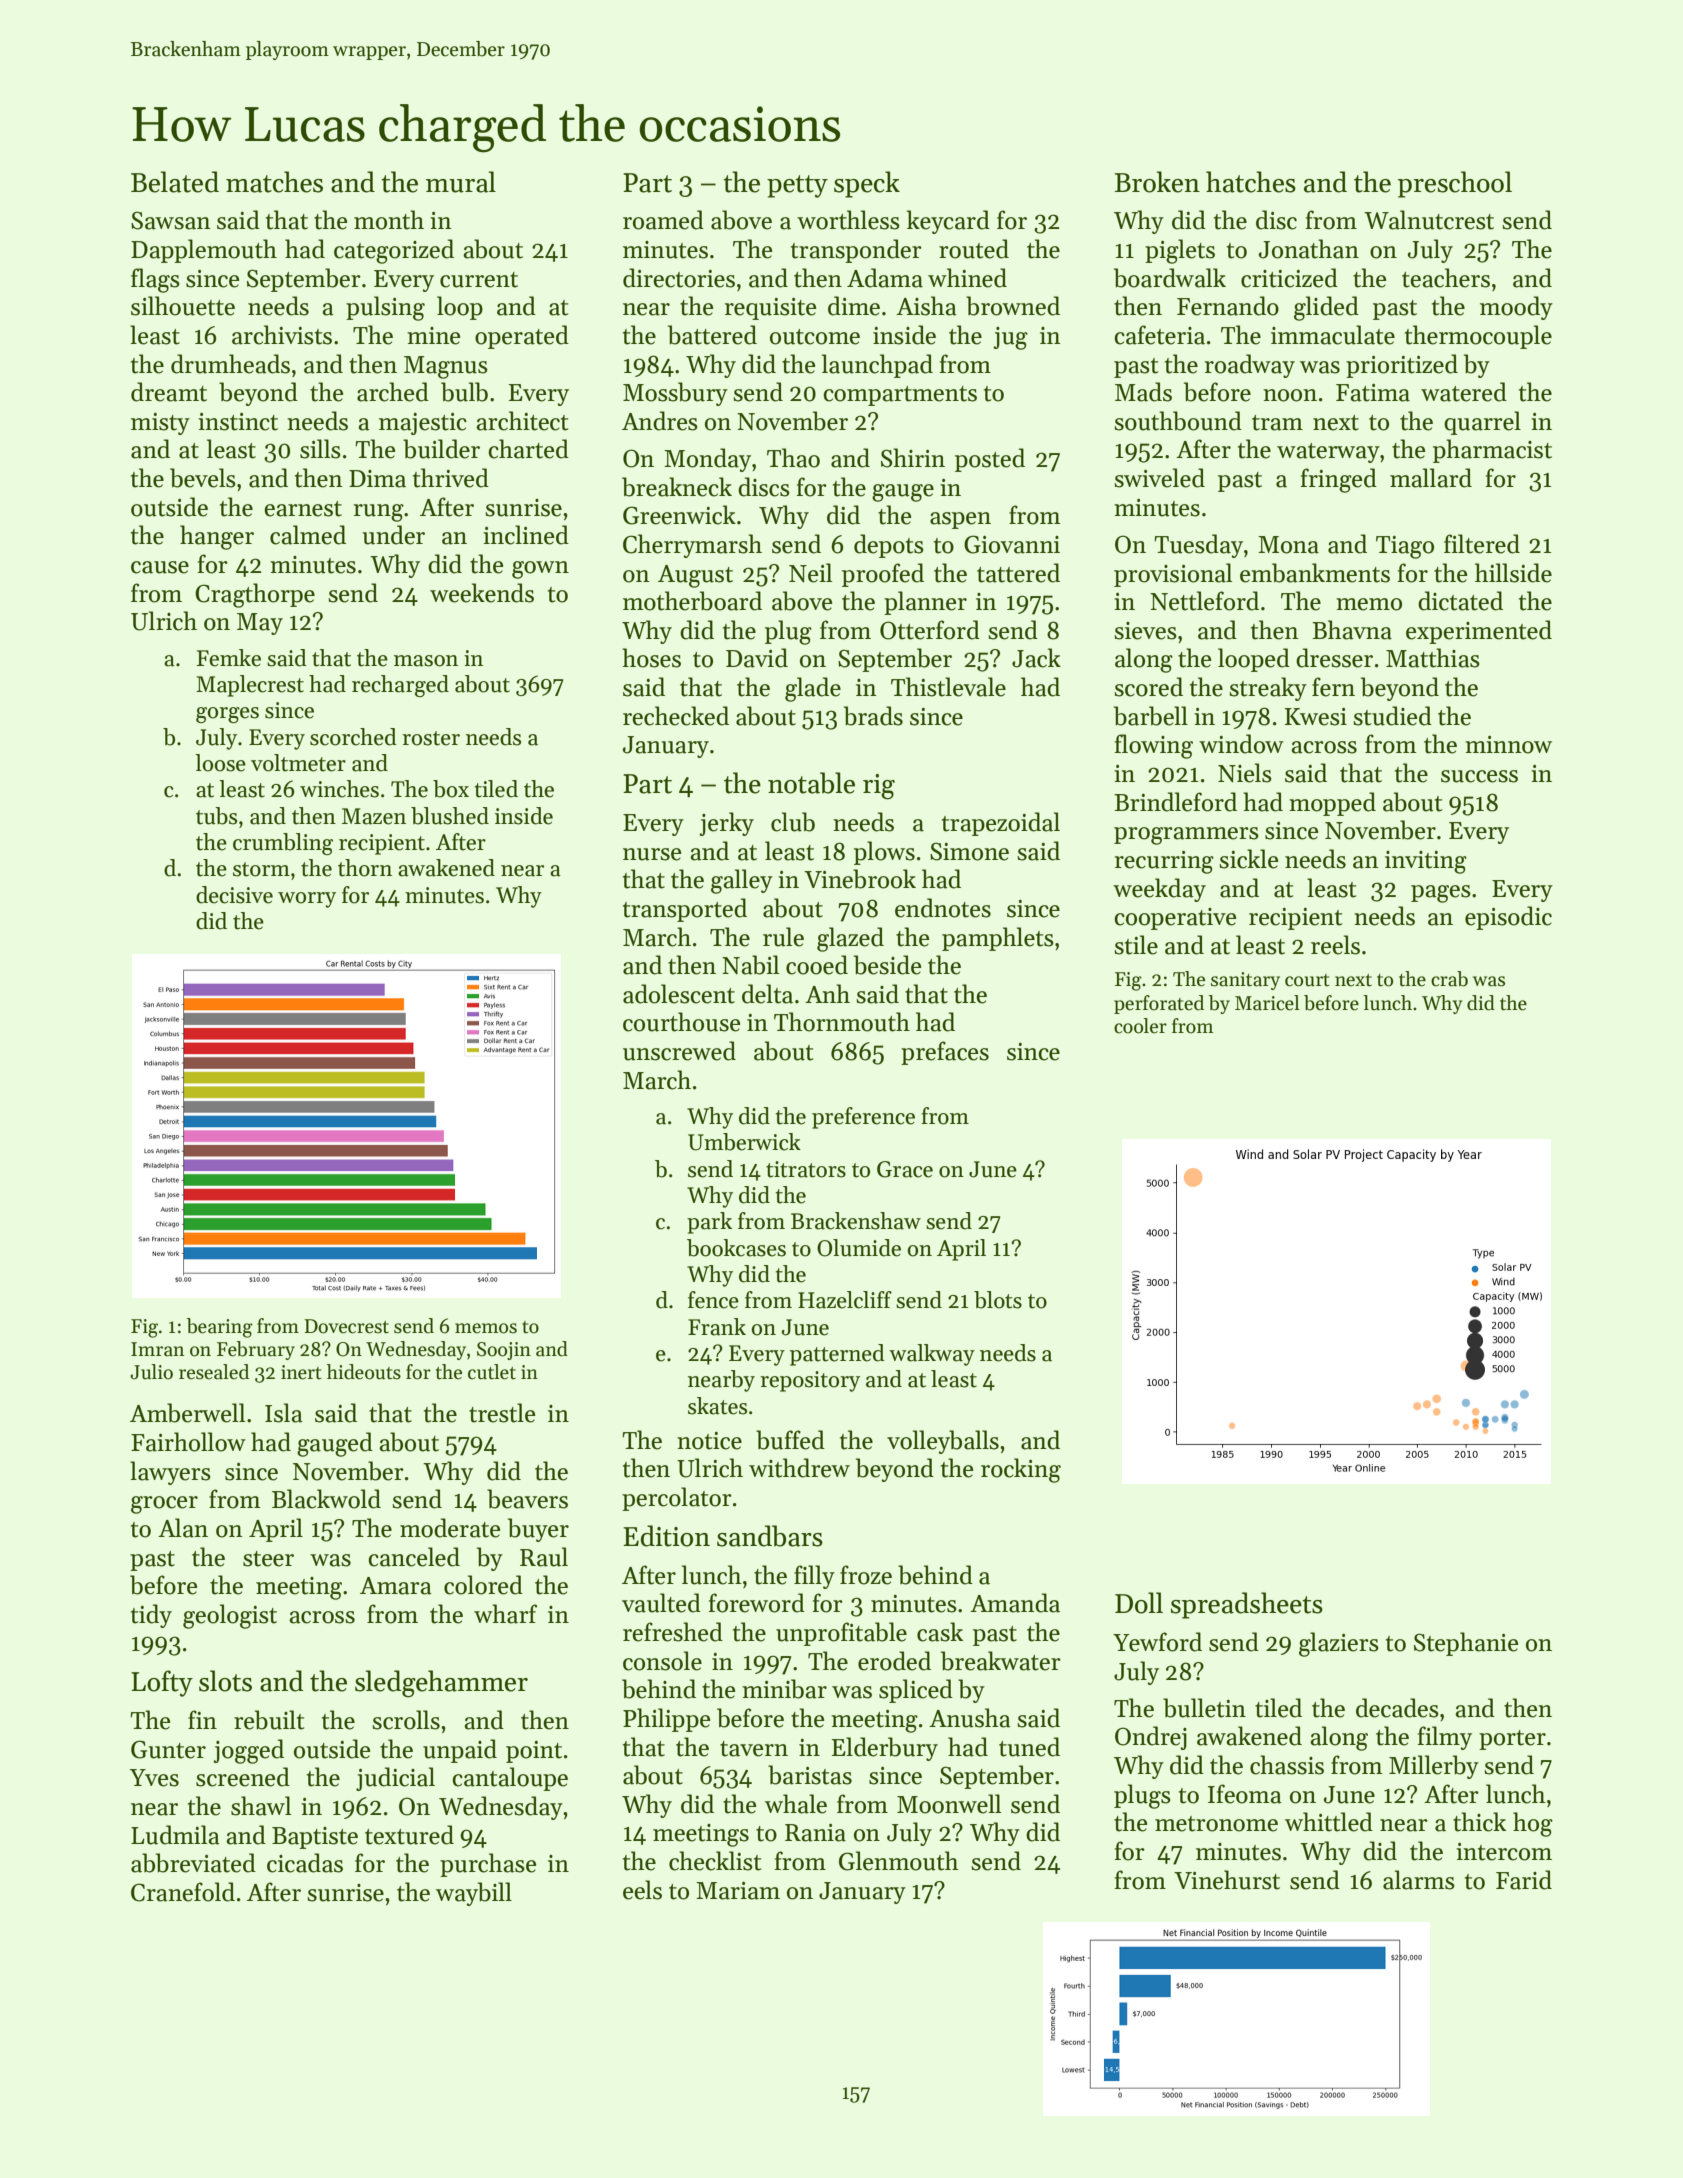 The image size is (1683, 2178). Describe the element at coordinates (949, 1804) in the screenshot. I see `Moonwell` at that location.
